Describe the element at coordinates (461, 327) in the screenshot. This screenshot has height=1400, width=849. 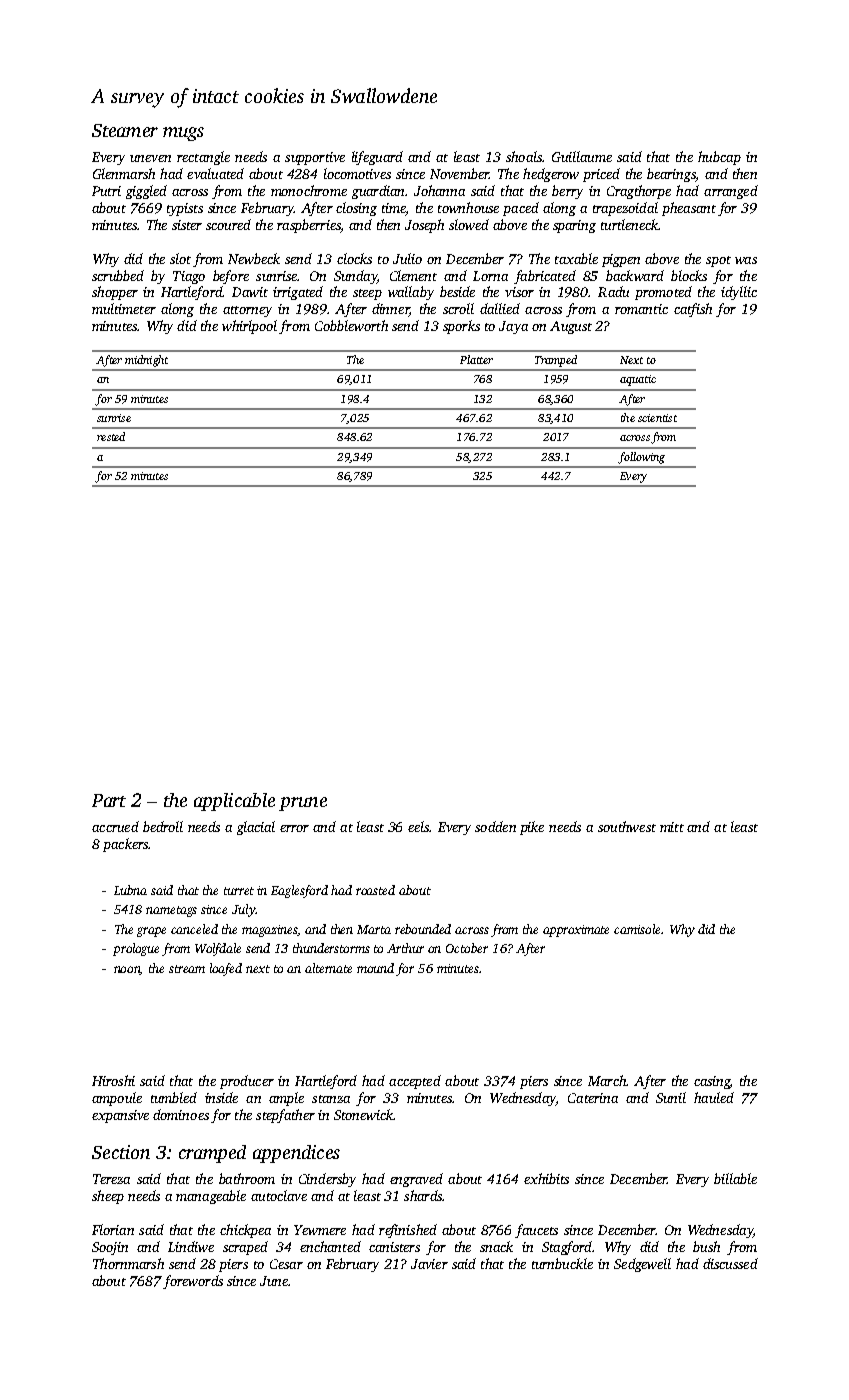
I see `sporks` at that location.
